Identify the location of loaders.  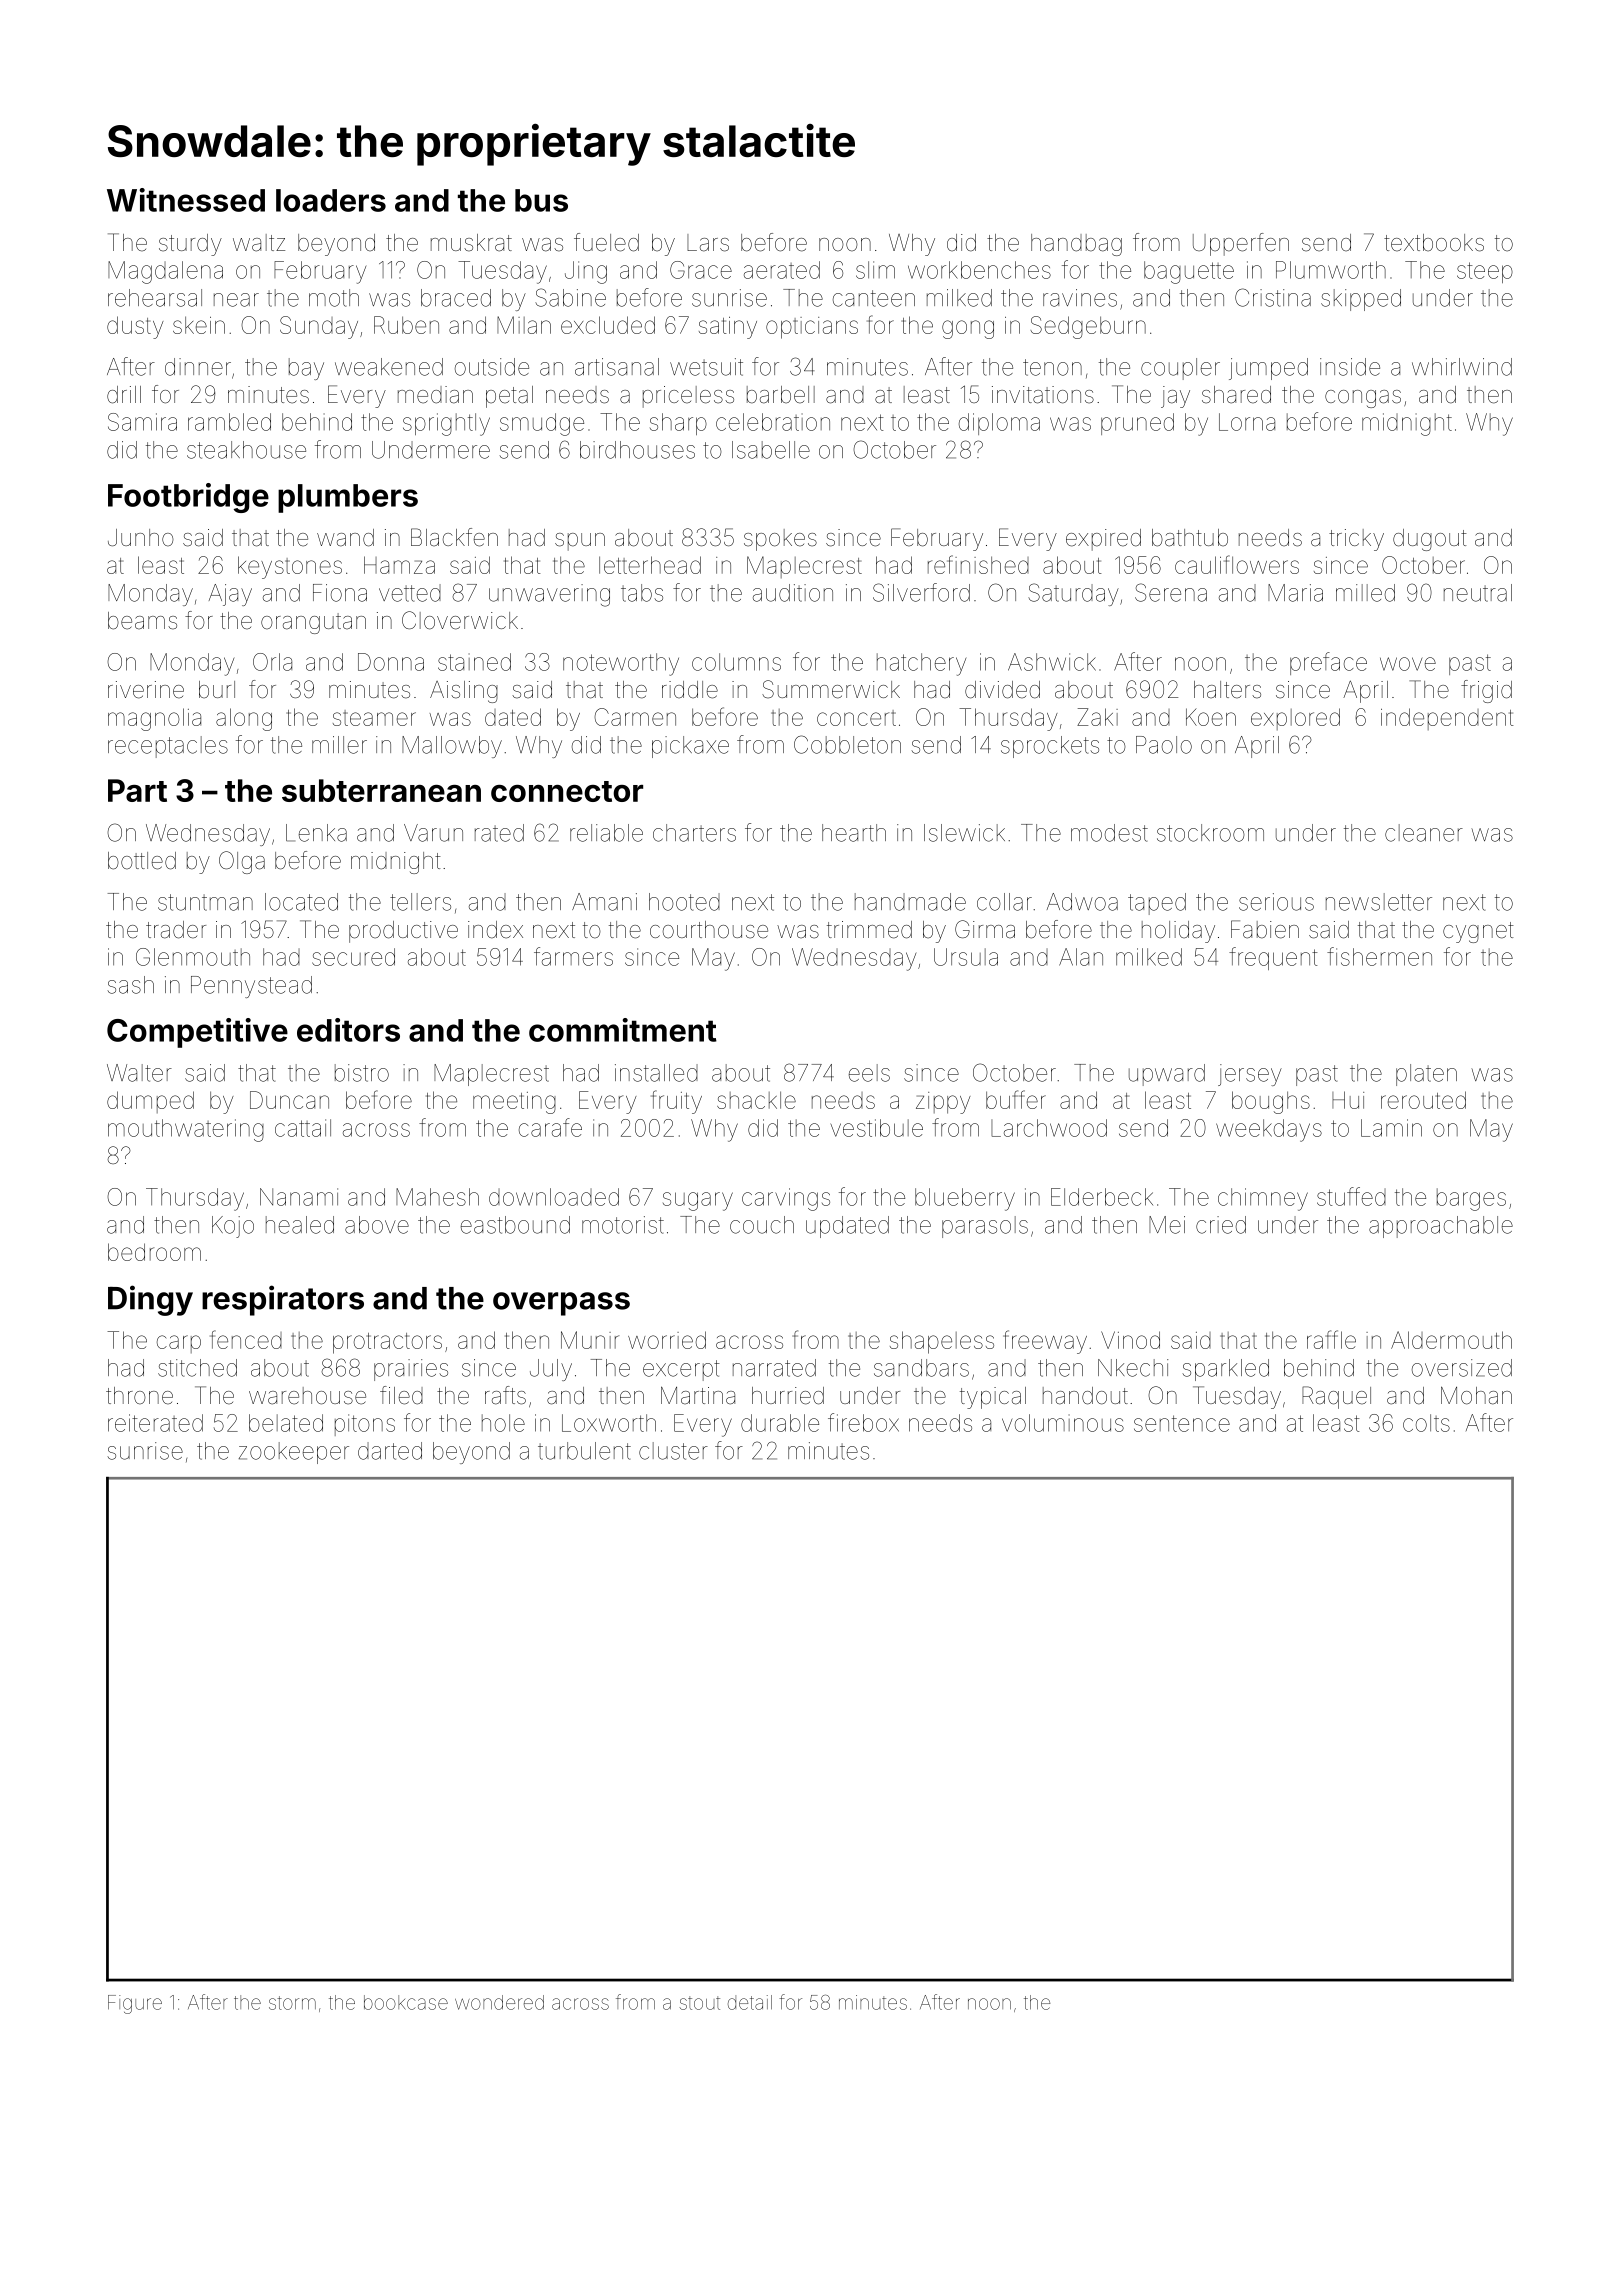
(331, 200).
